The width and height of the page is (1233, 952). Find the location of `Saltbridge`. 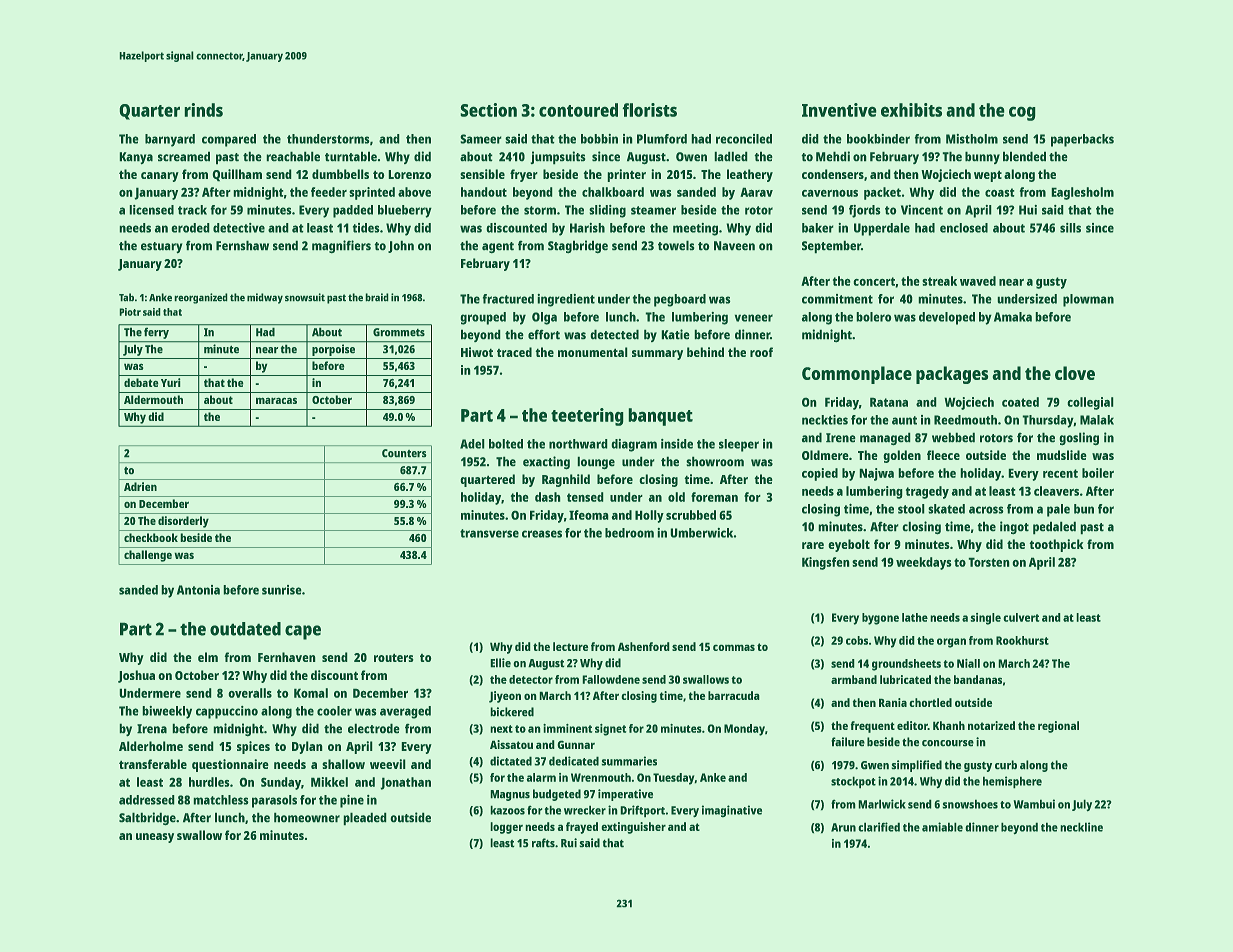

Saltbridge is located at coordinates (147, 818).
